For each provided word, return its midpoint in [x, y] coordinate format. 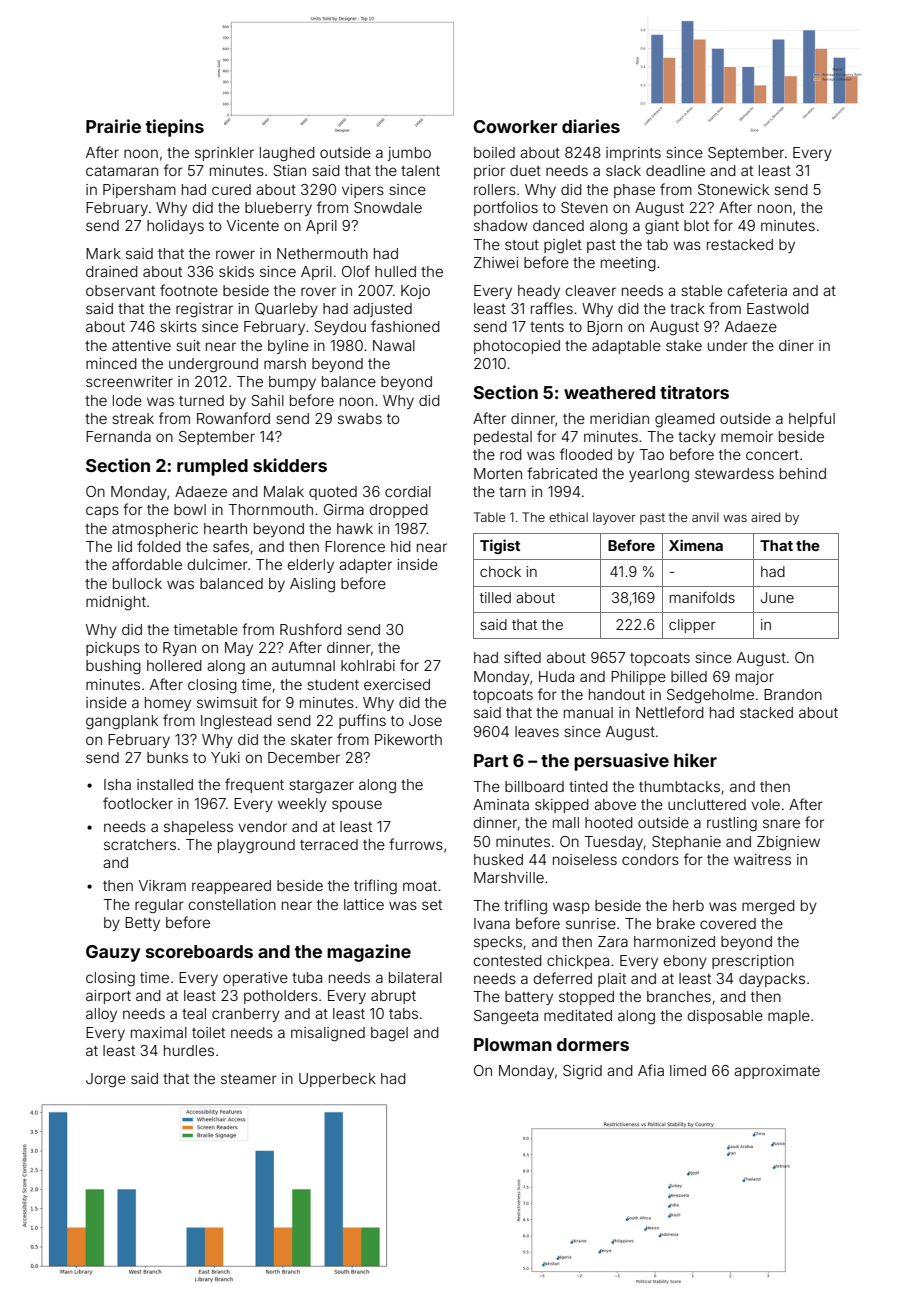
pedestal [503, 438]
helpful [812, 419]
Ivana [492, 923]
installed [165, 784]
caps [102, 512]
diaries [591, 126]
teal [194, 1013]
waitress [762, 859]
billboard [534, 786]
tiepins [174, 128]
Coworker [515, 126]
